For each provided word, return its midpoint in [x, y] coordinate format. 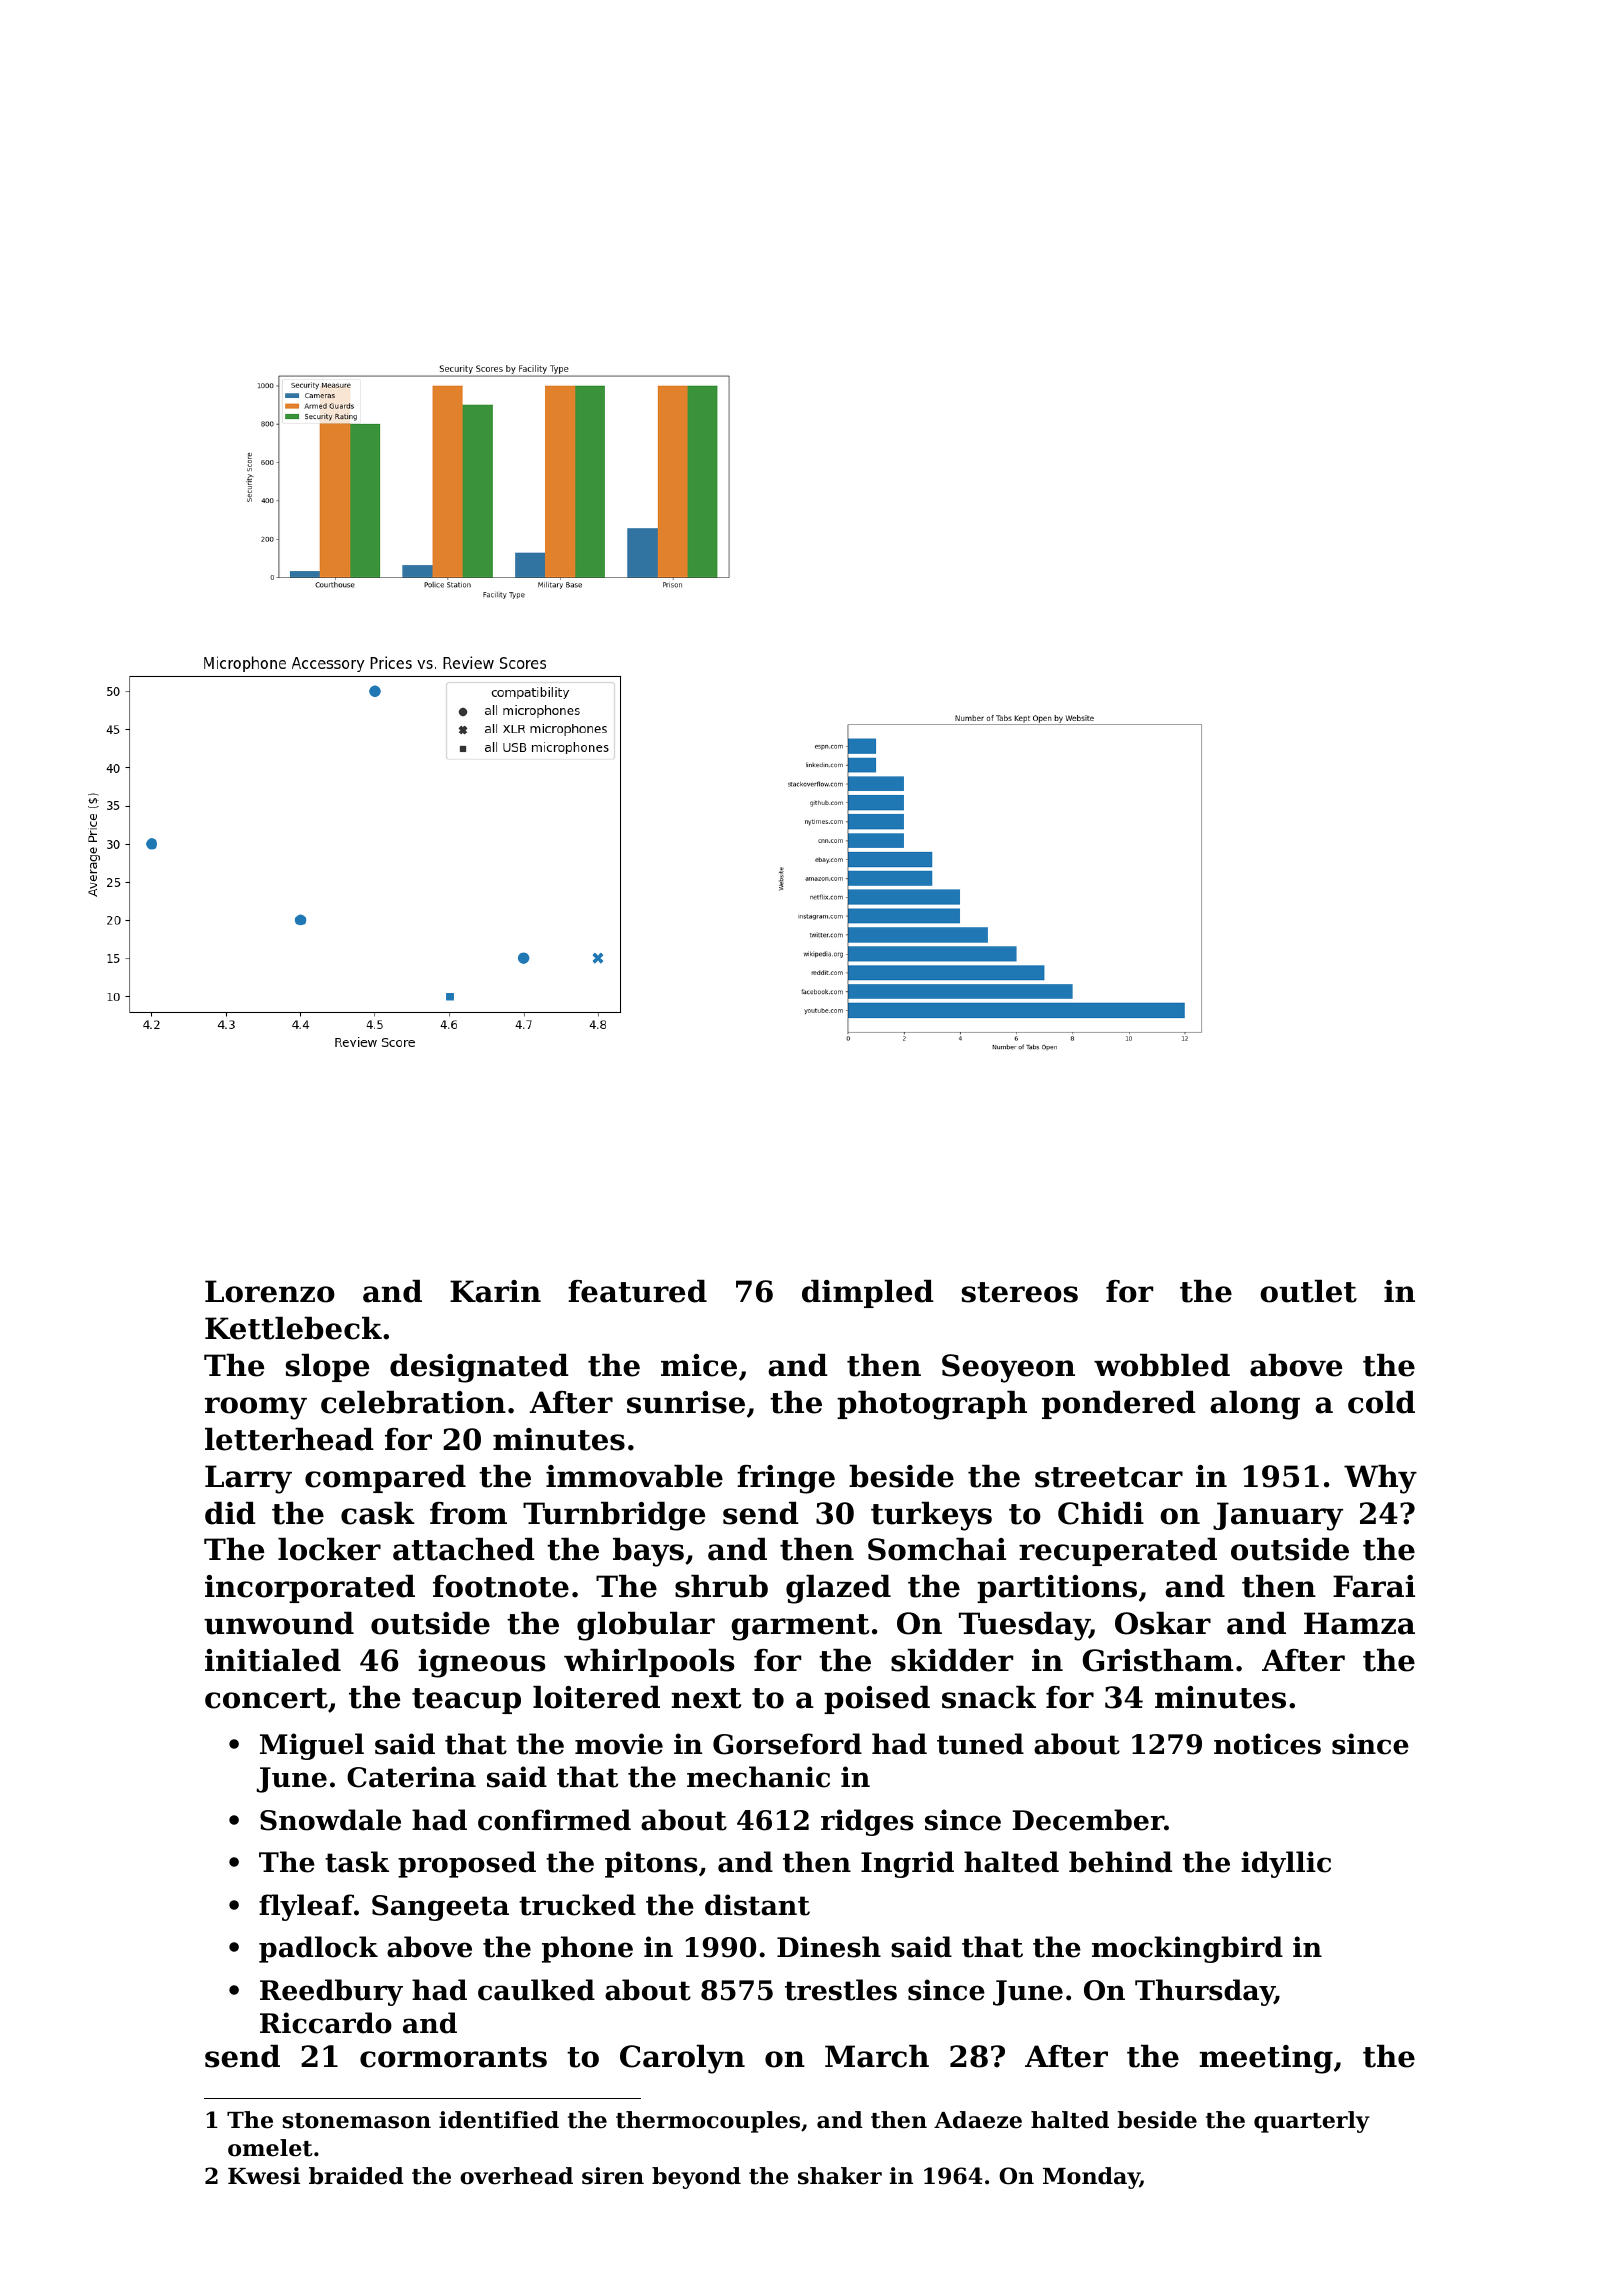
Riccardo [326, 2023]
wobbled [1162, 1365]
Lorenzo [270, 1291]
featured [637, 1291]
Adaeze [978, 2120]
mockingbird [1187, 1949]
